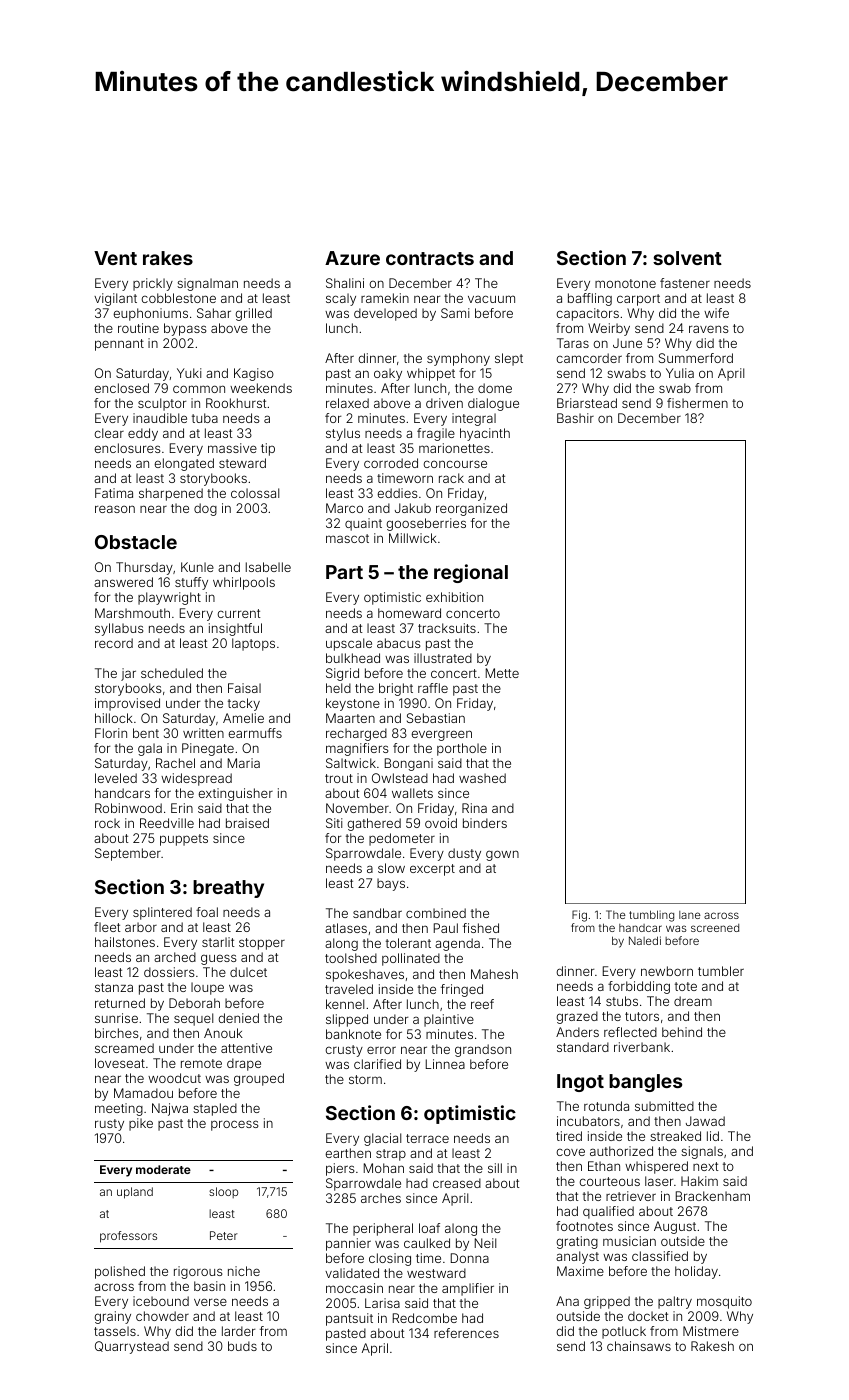 Image resolution: width=849 pixels, height=1400 pixels. I want to click on Quarrystead, so click(132, 1347).
